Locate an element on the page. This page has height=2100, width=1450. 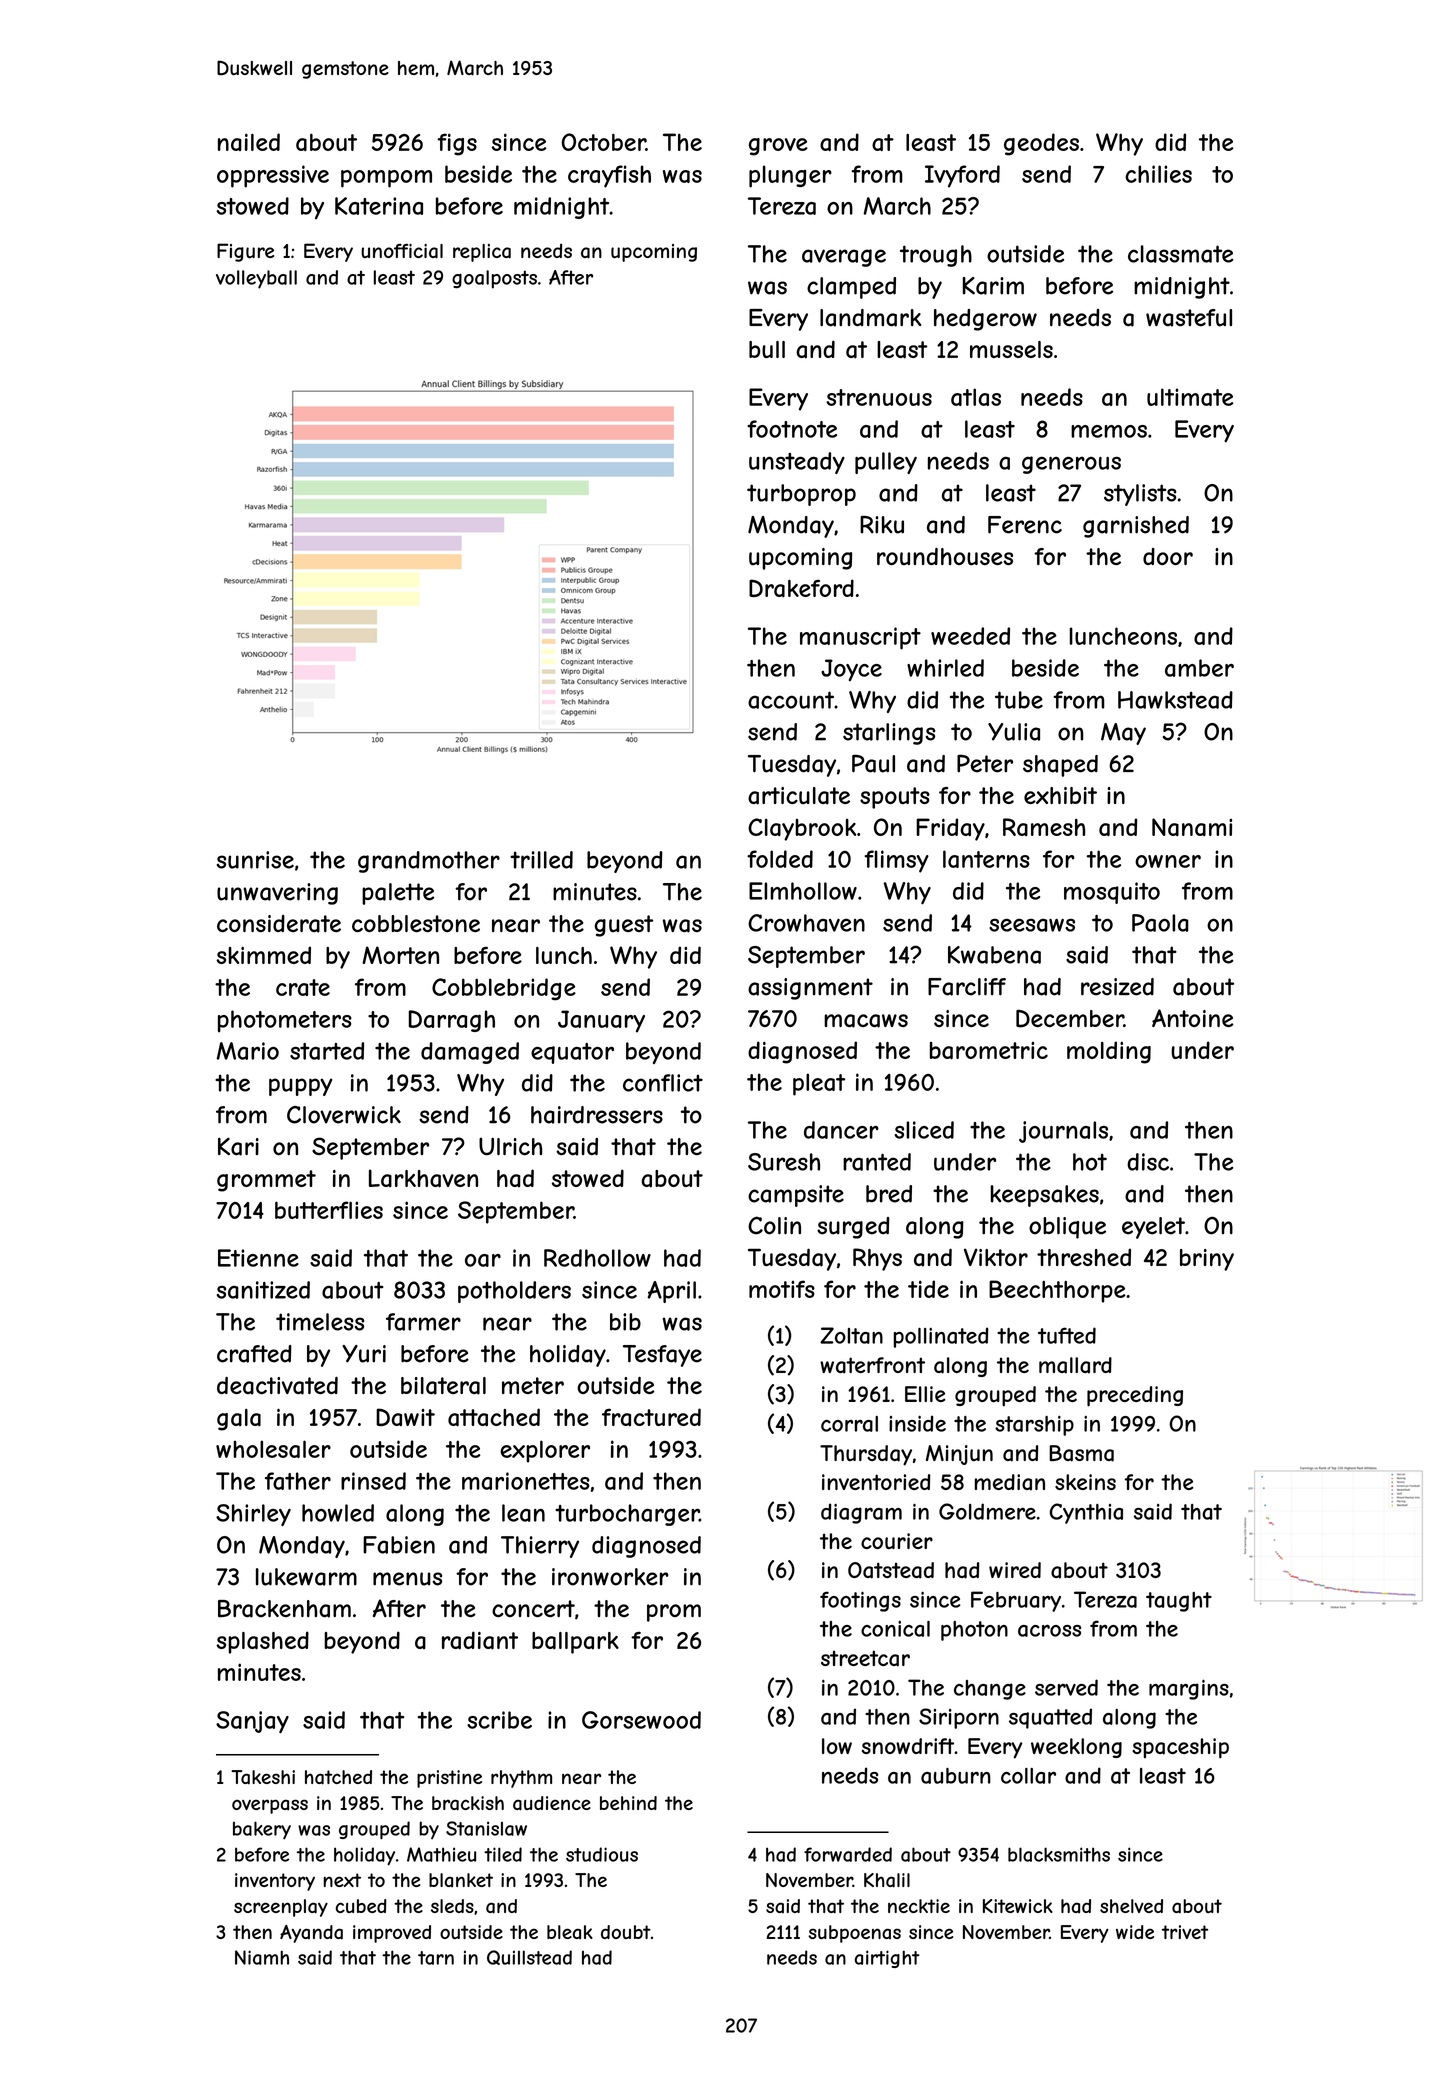
nailed is located at coordinates (249, 142).
